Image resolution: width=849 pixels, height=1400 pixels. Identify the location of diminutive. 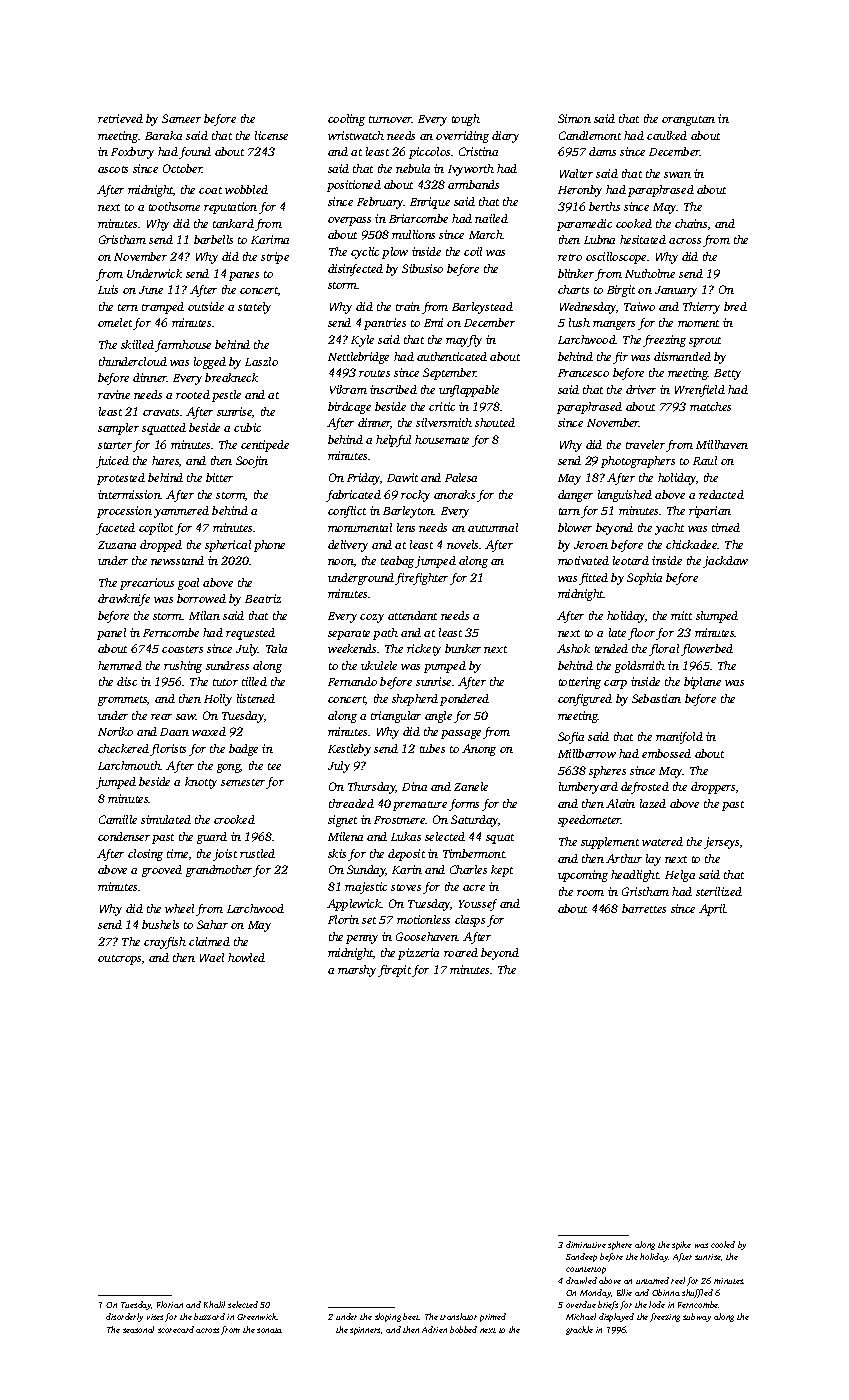
(586, 1244).
